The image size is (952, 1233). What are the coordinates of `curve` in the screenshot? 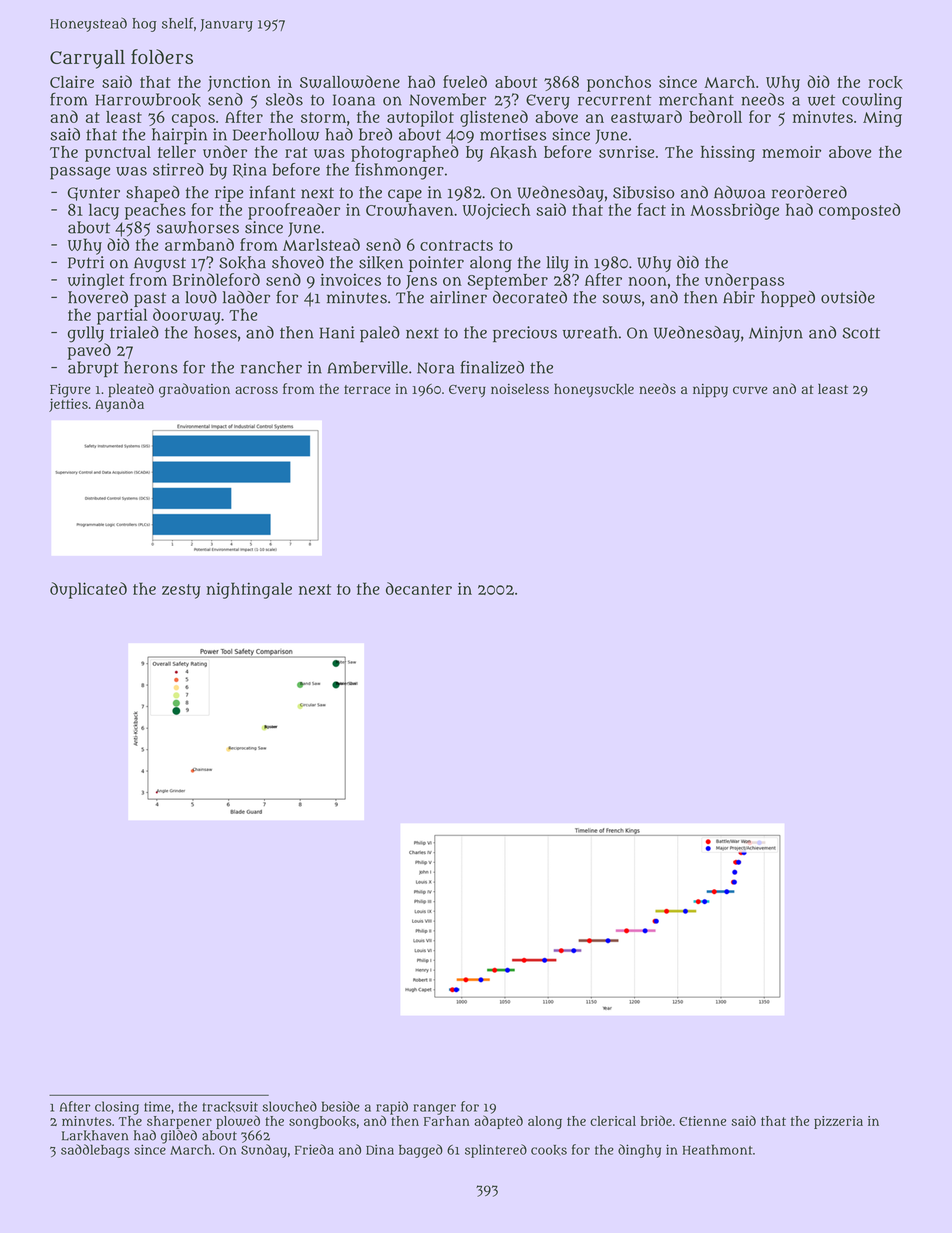 It's located at (750, 390).
